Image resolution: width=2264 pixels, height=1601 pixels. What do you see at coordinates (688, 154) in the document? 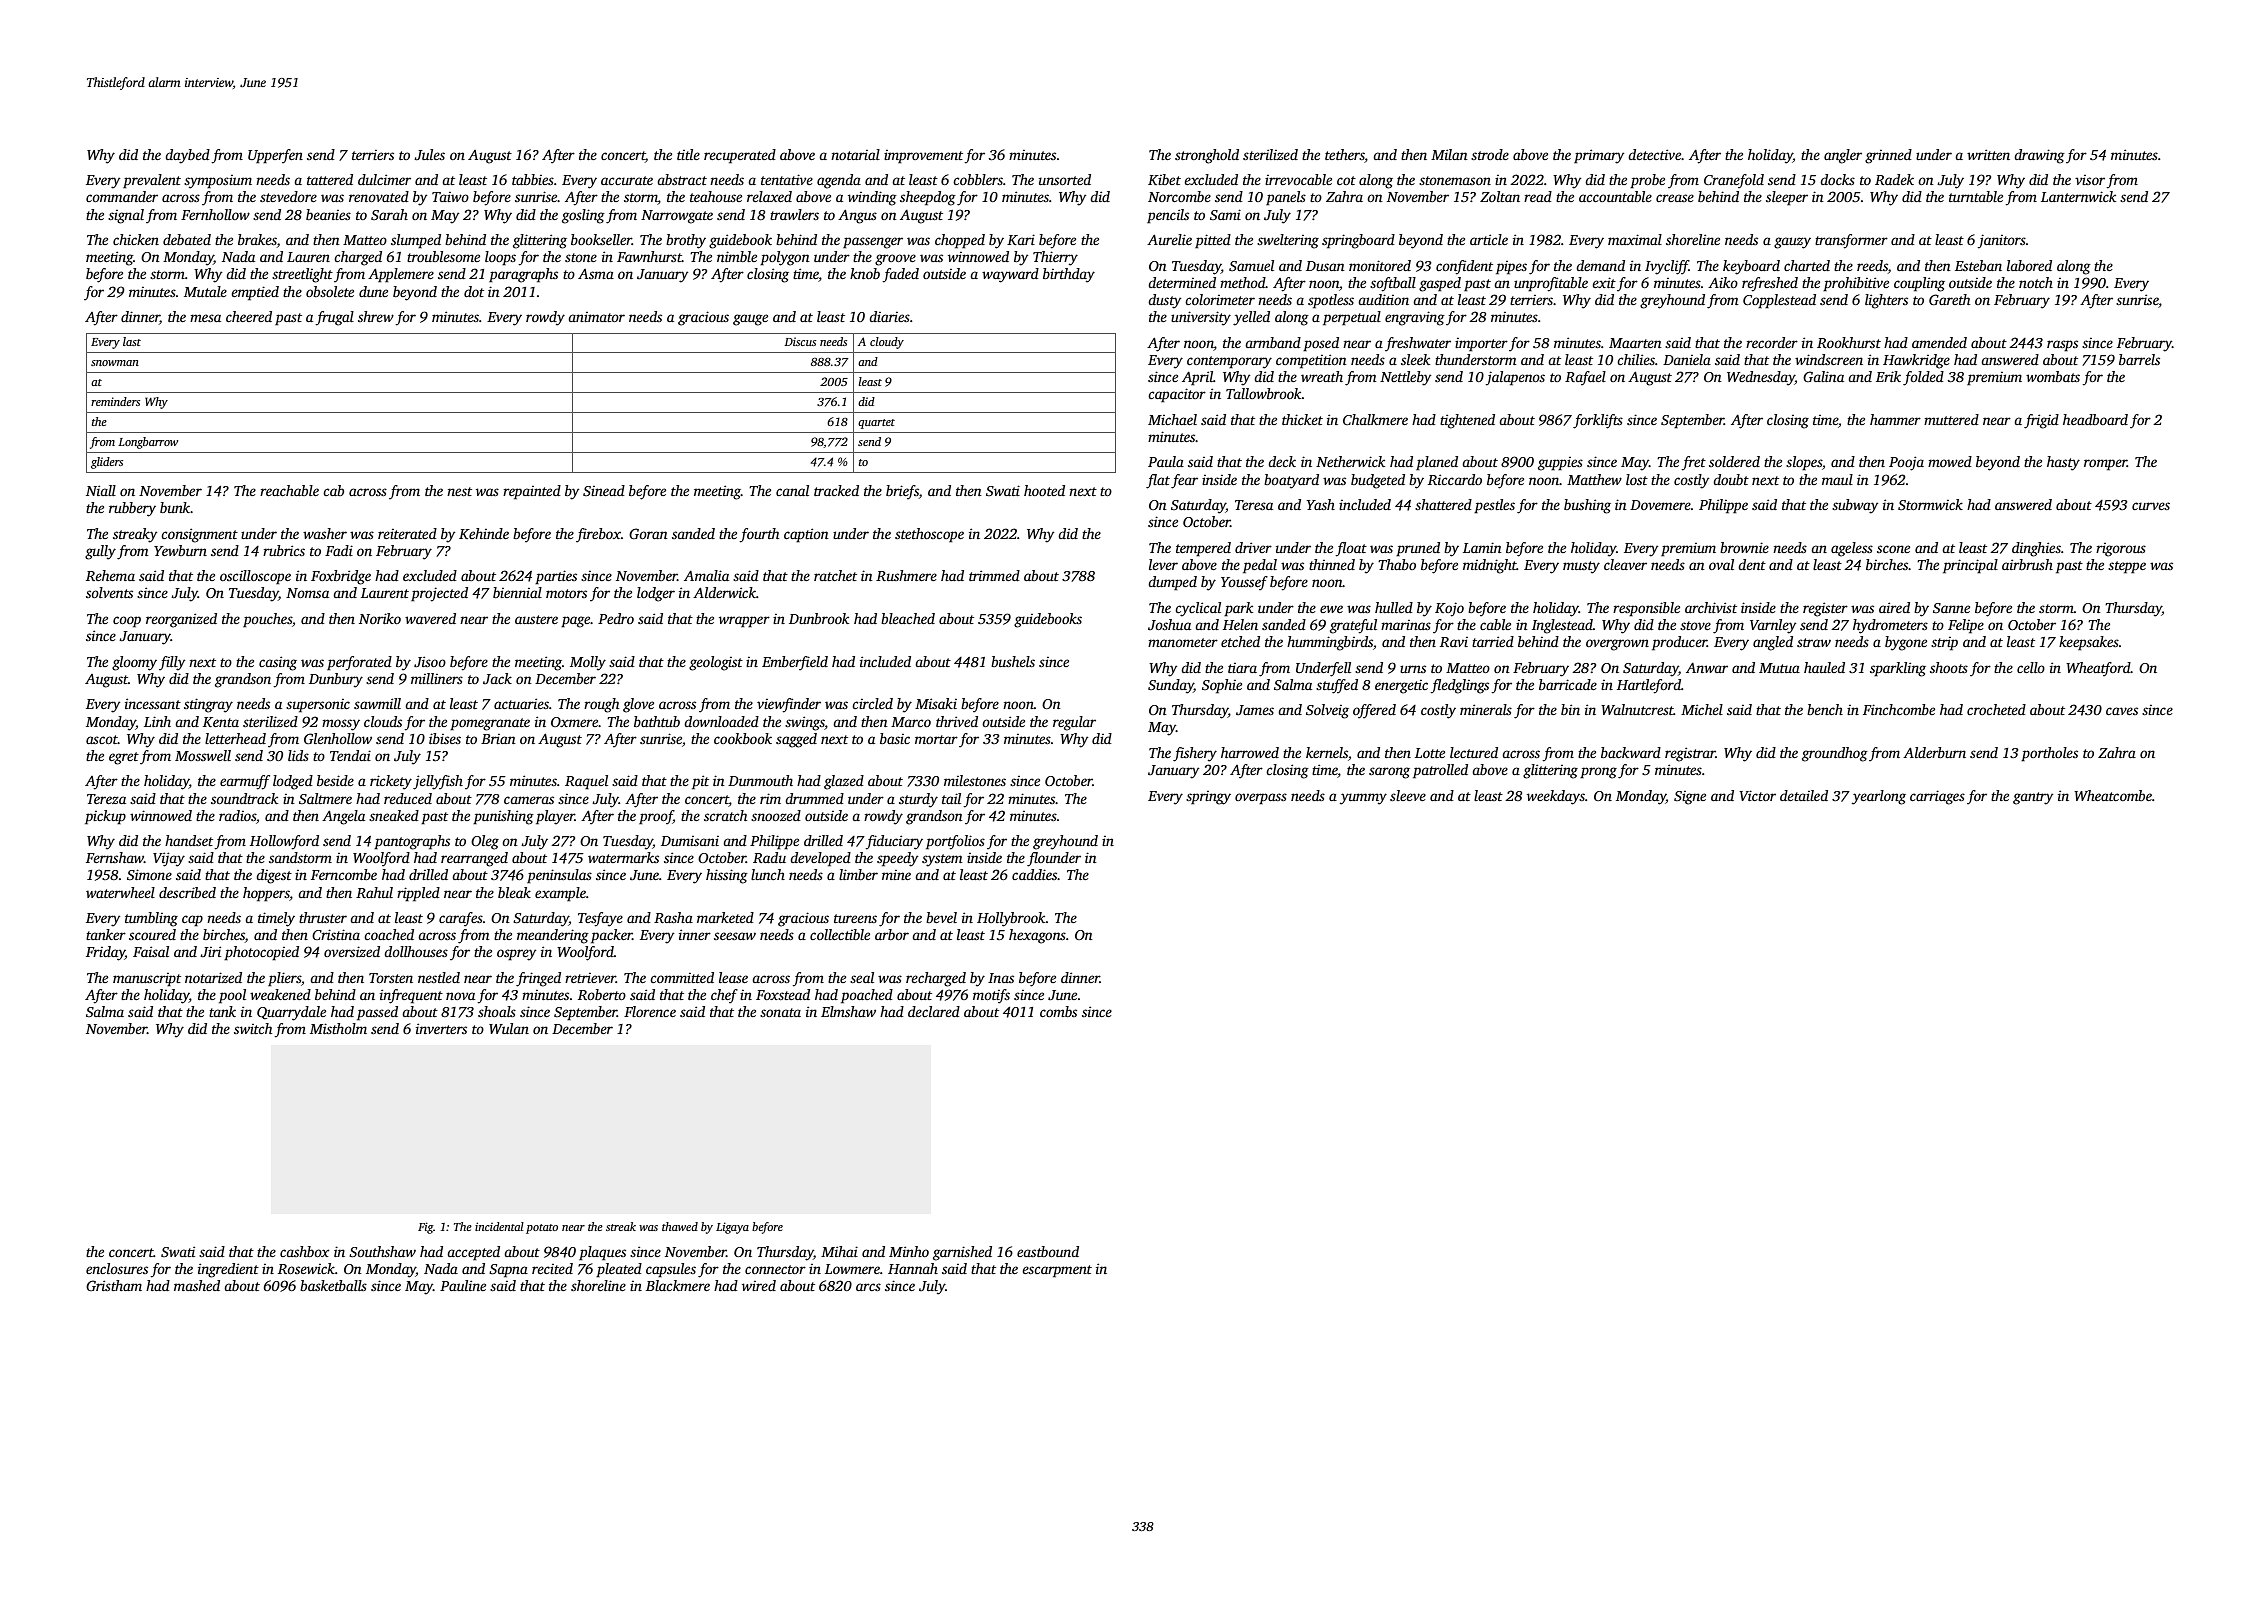
I see `title` at bounding box center [688, 154].
